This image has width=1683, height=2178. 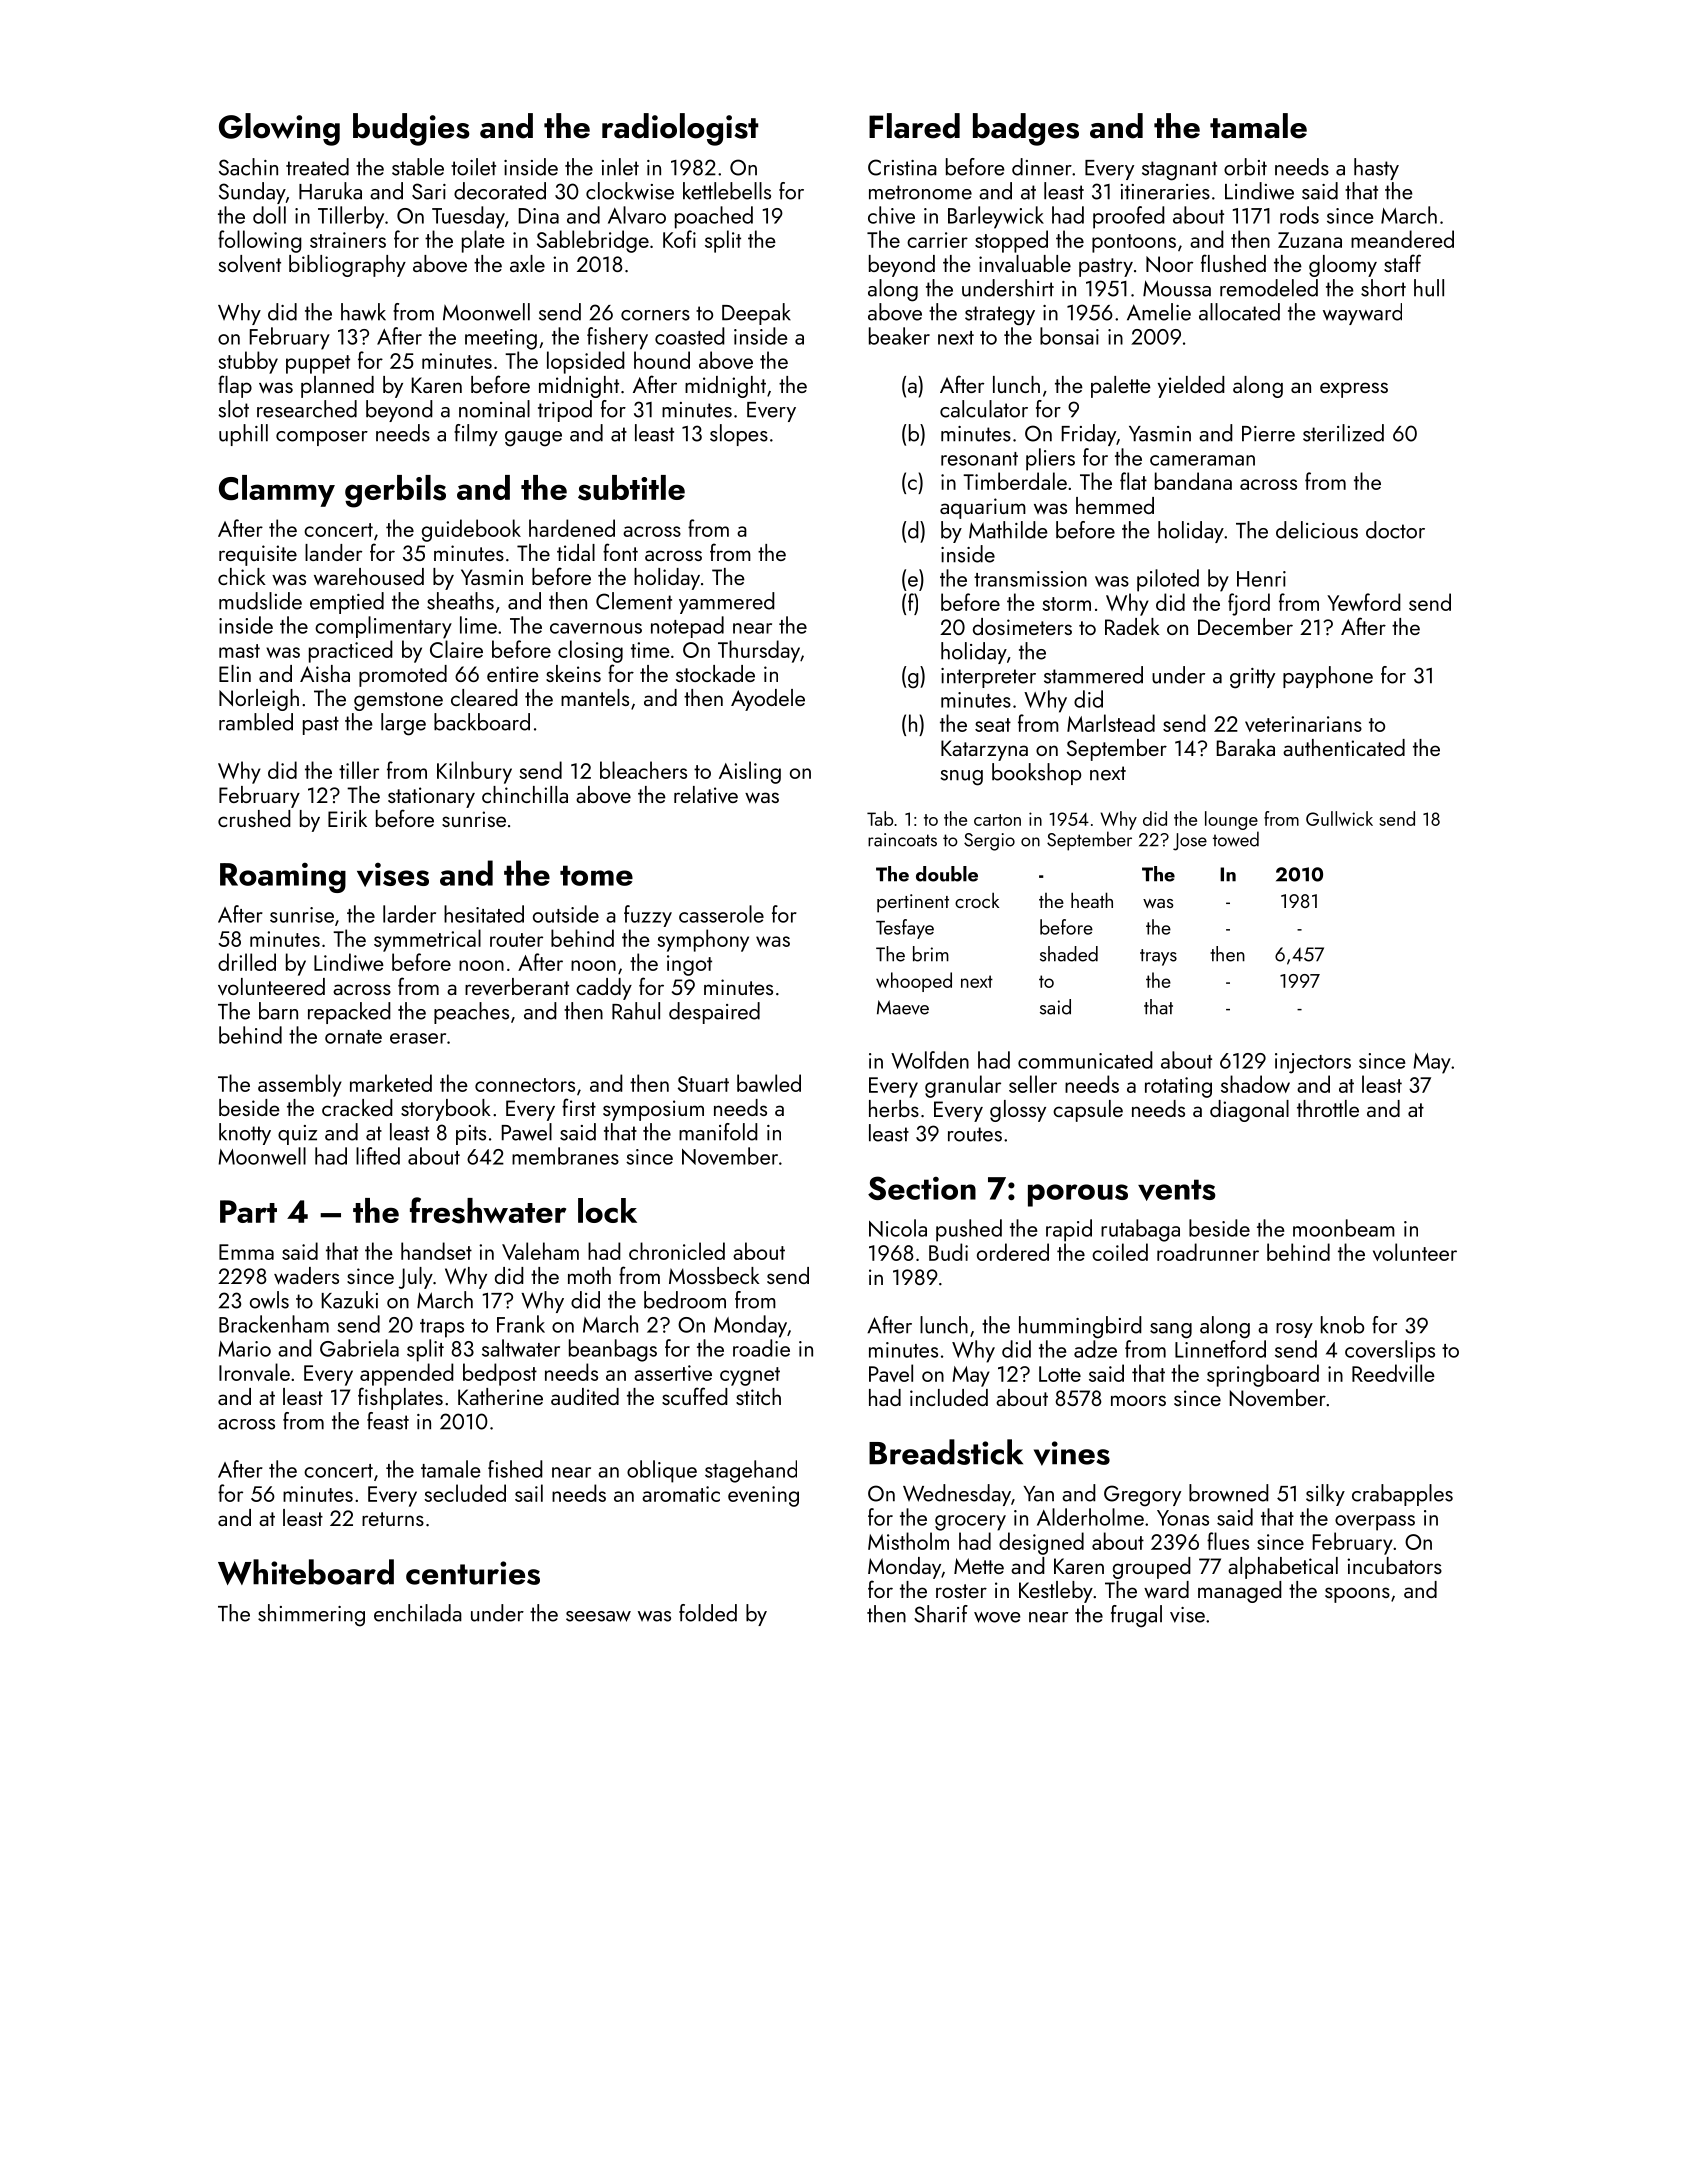 What do you see at coordinates (1208, 1252) in the image?
I see `roadrunner` at bounding box center [1208, 1252].
